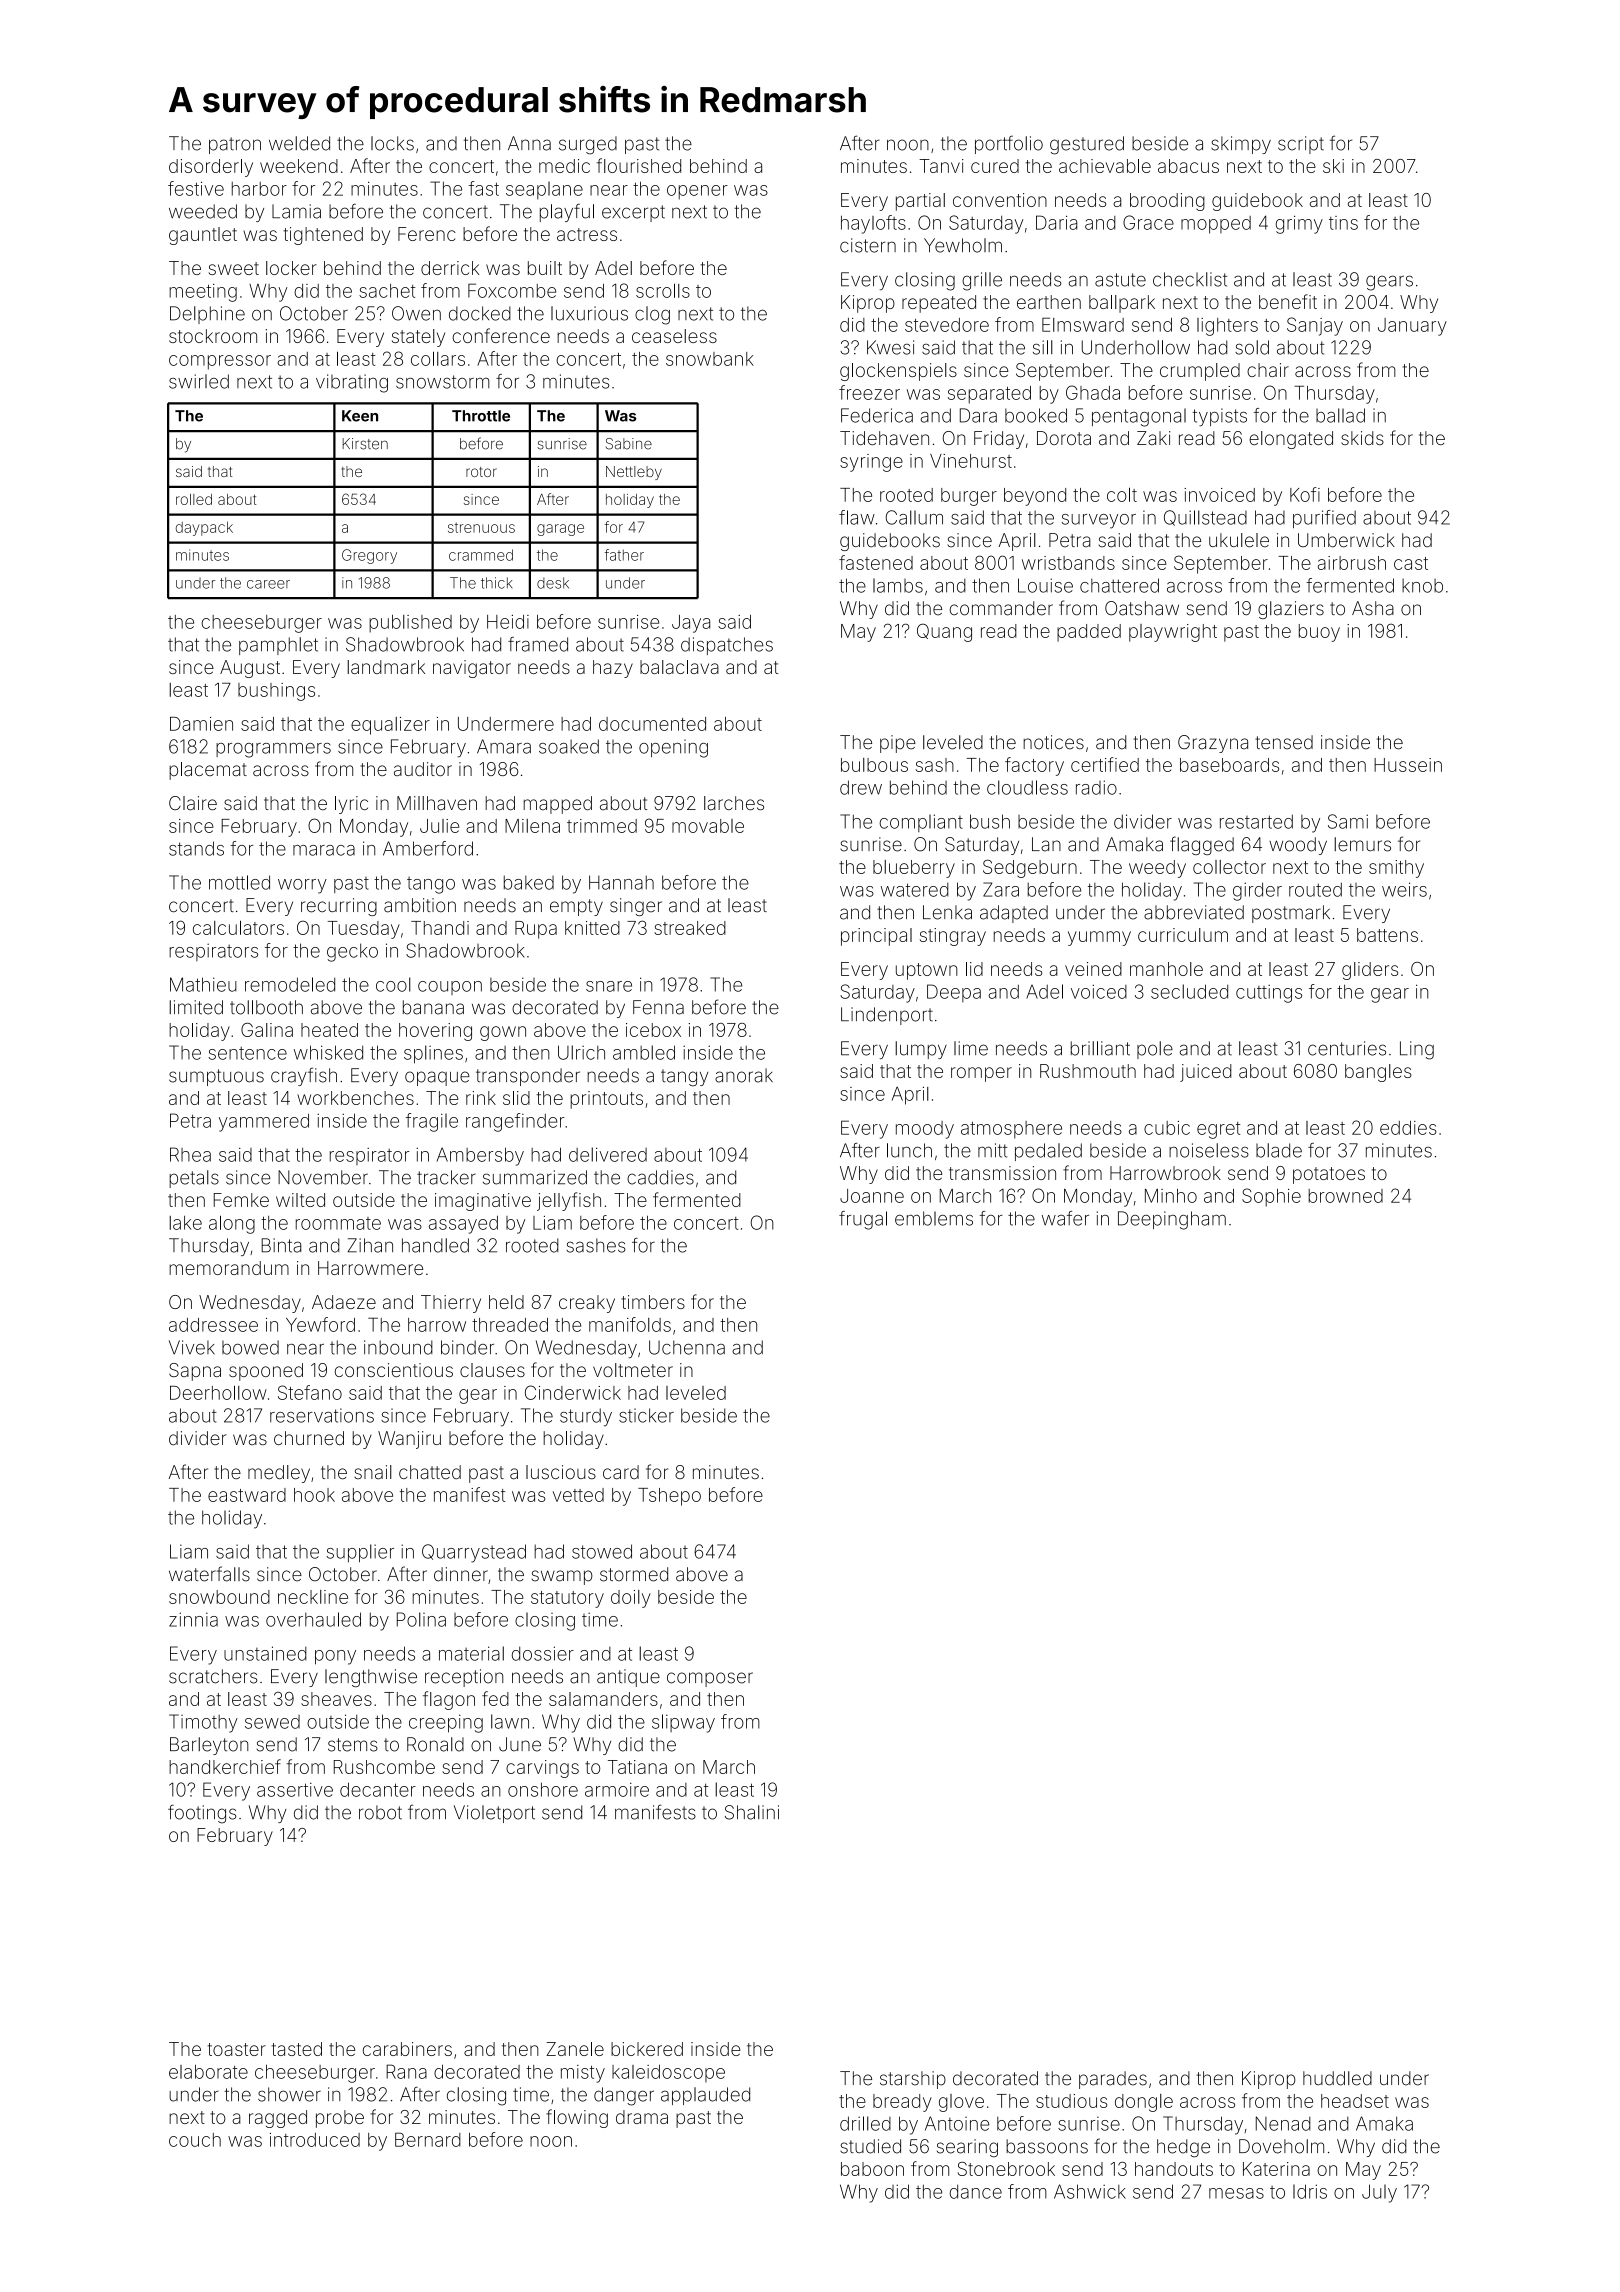  Describe the element at coordinates (299, 143) in the screenshot. I see `welded` at that location.
